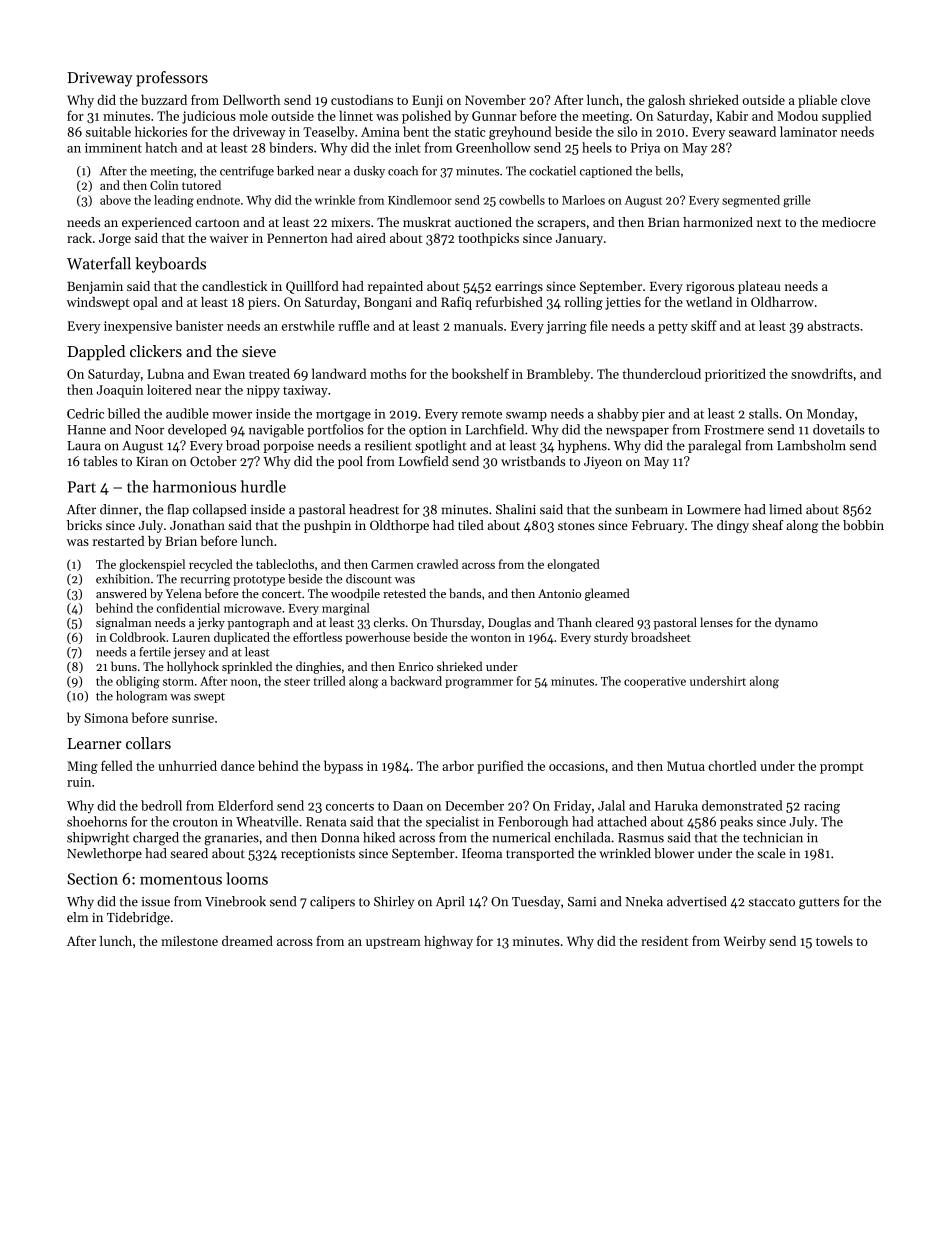  What do you see at coordinates (716, 622) in the page?
I see `lenses` at bounding box center [716, 622].
